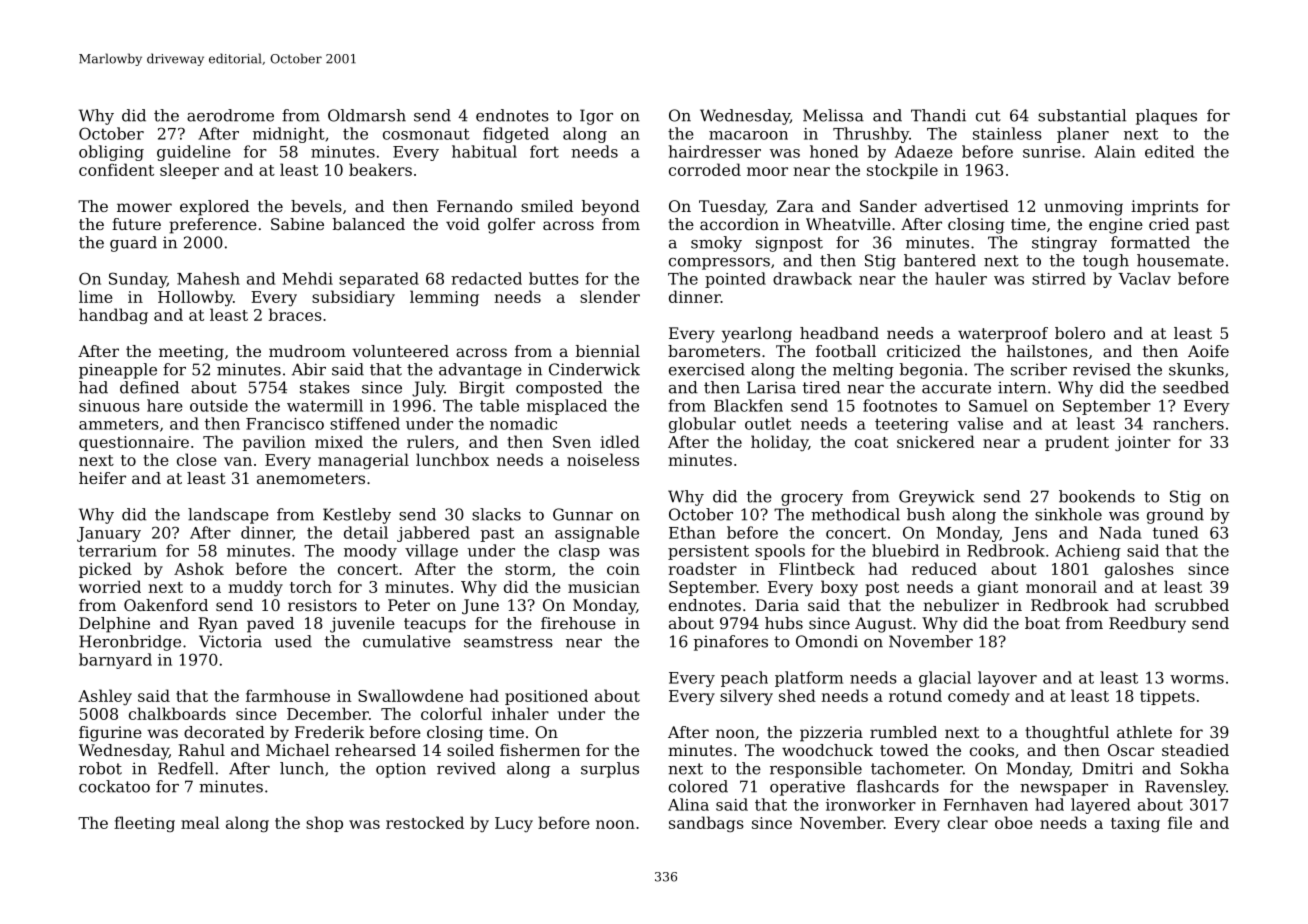 The height and width of the screenshot is (924, 1308). What do you see at coordinates (425, 822) in the screenshot?
I see `restocked` at bounding box center [425, 822].
